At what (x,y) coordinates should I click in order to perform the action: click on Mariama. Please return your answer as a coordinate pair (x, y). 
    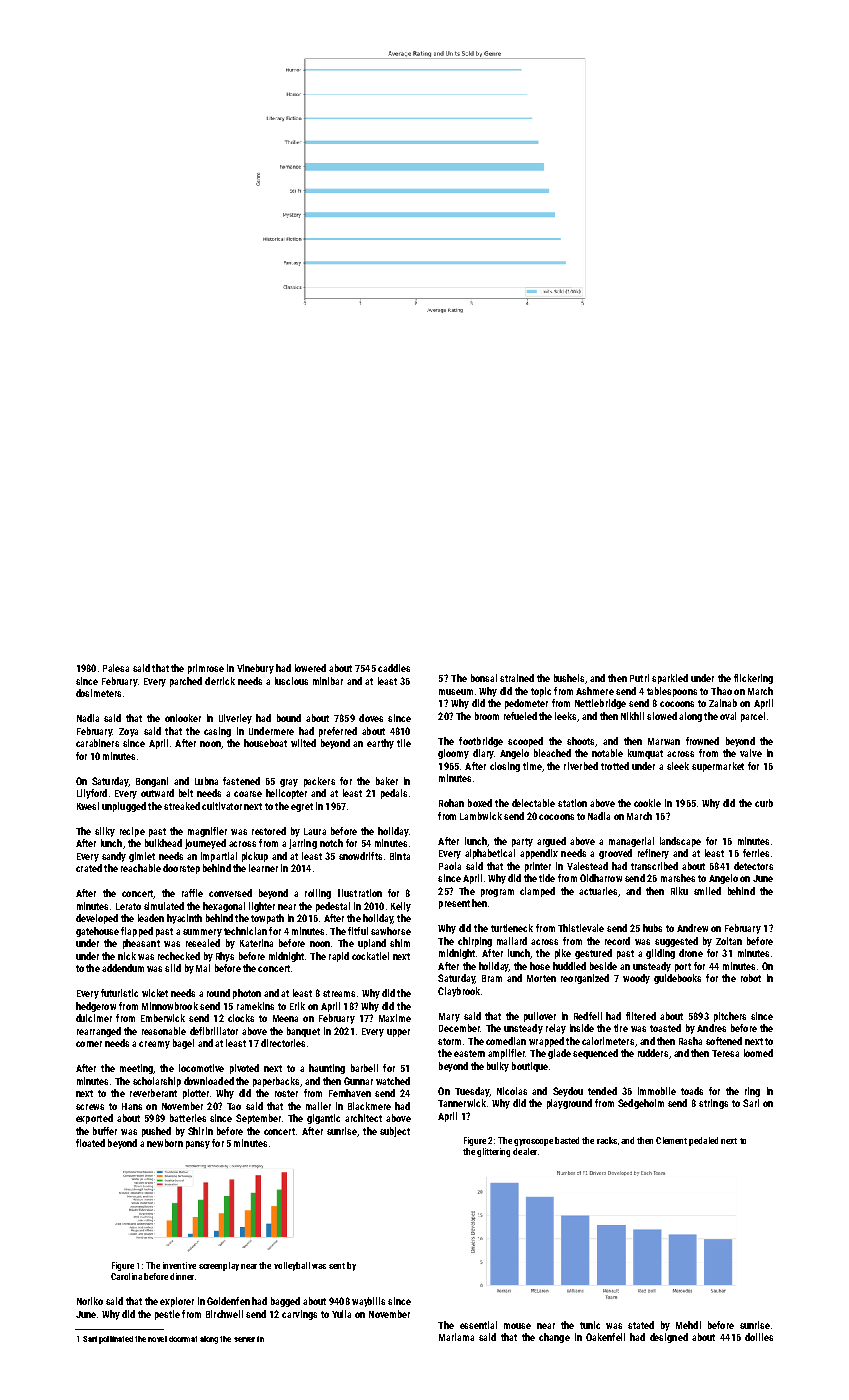
    Looking at the image, I should click on (456, 1337).
